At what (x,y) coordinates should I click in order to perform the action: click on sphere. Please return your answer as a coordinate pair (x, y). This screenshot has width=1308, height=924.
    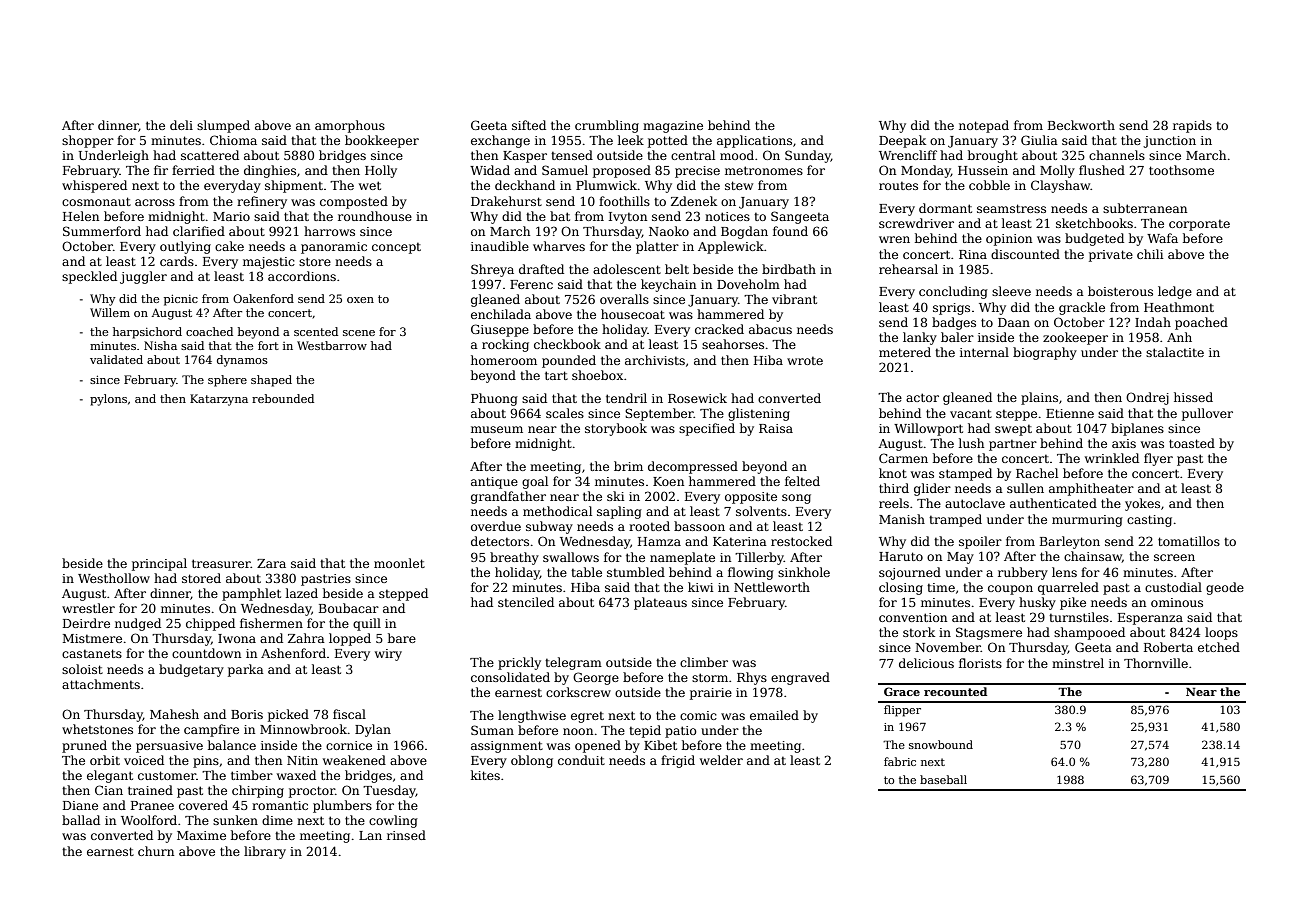
    Looking at the image, I should click on (227, 381).
